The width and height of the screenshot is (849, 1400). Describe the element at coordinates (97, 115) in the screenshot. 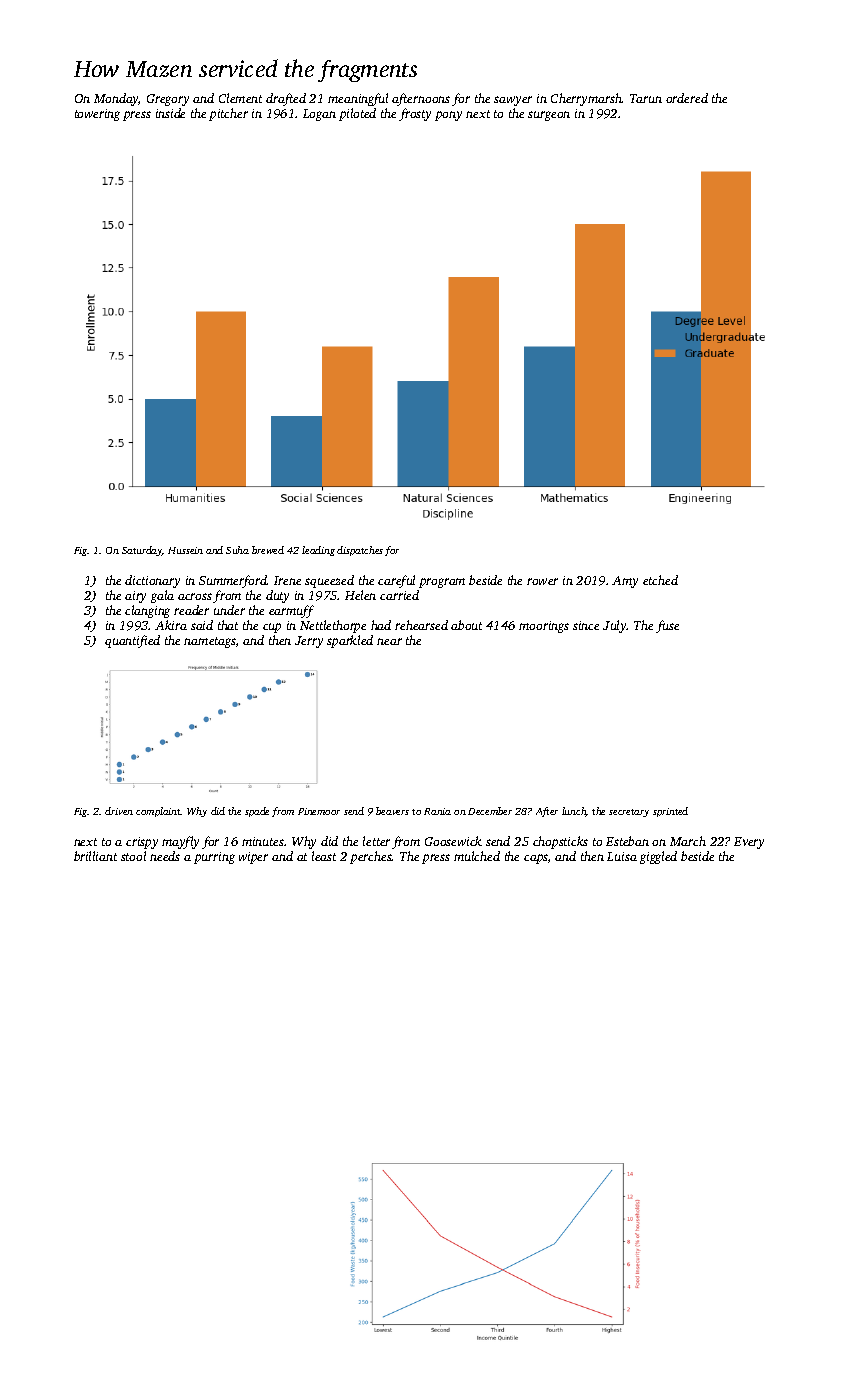

I see `towering` at that location.
